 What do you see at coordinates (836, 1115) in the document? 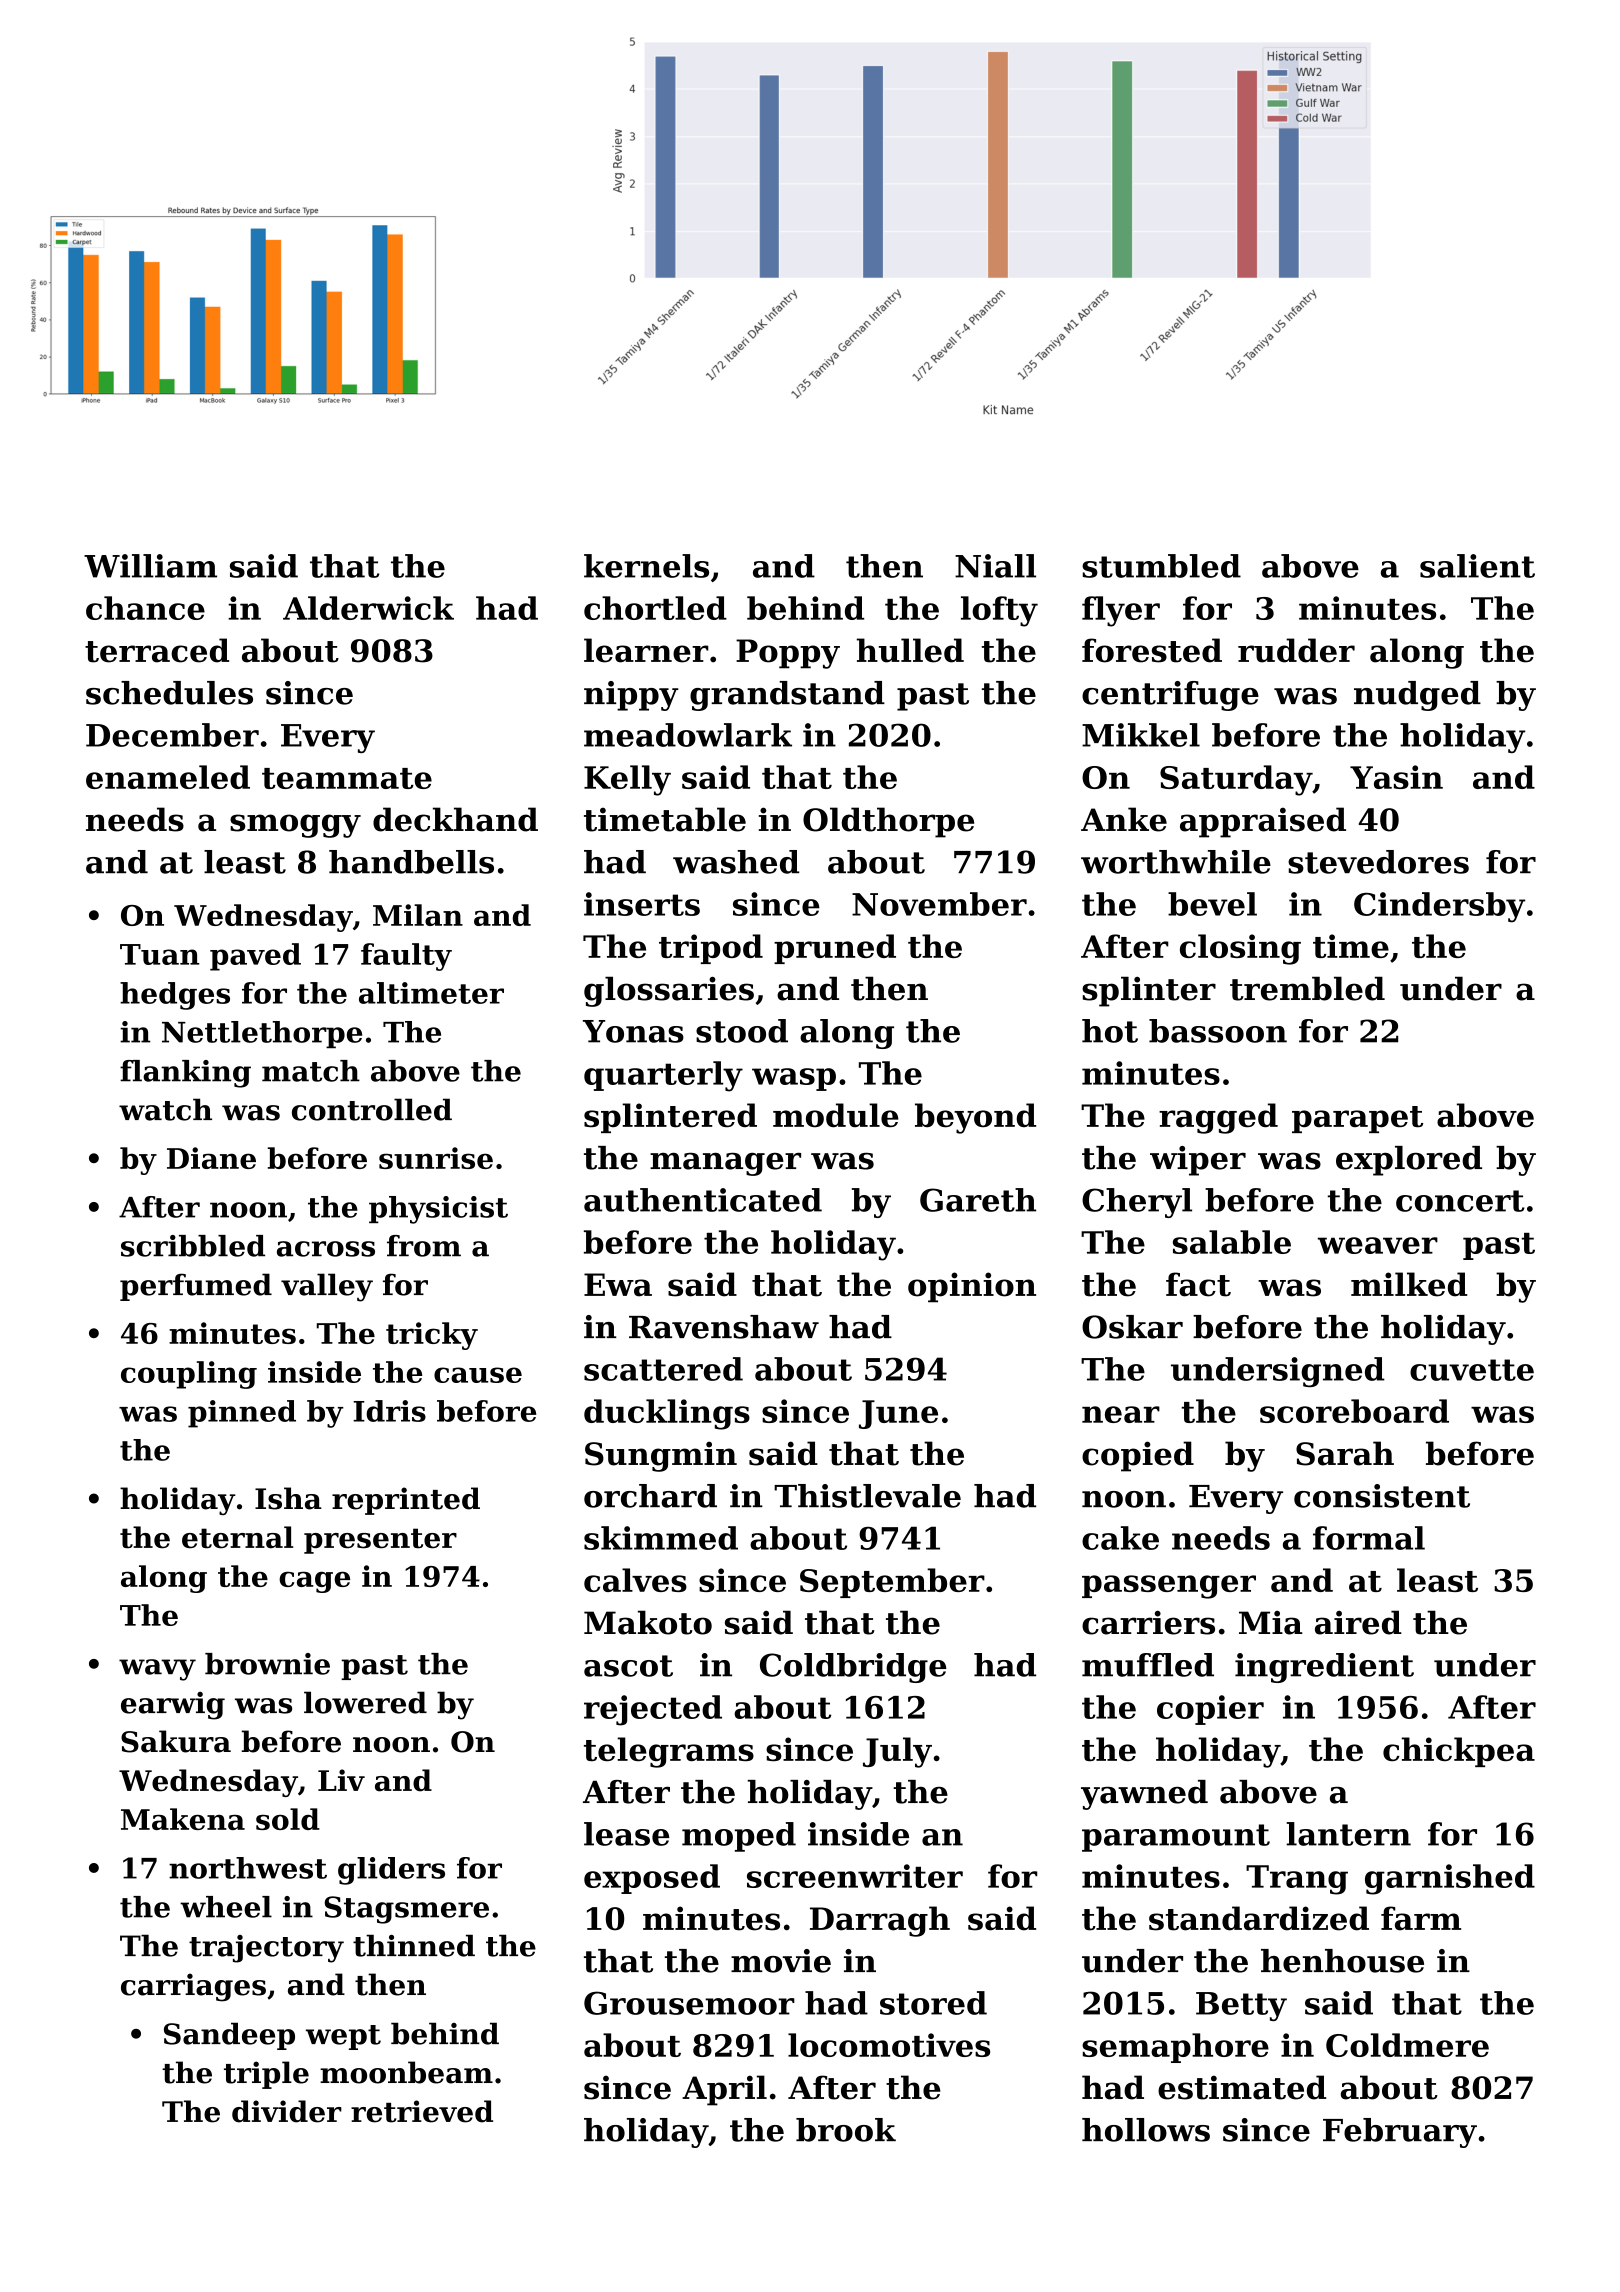
I see `module` at bounding box center [836, 1115].
